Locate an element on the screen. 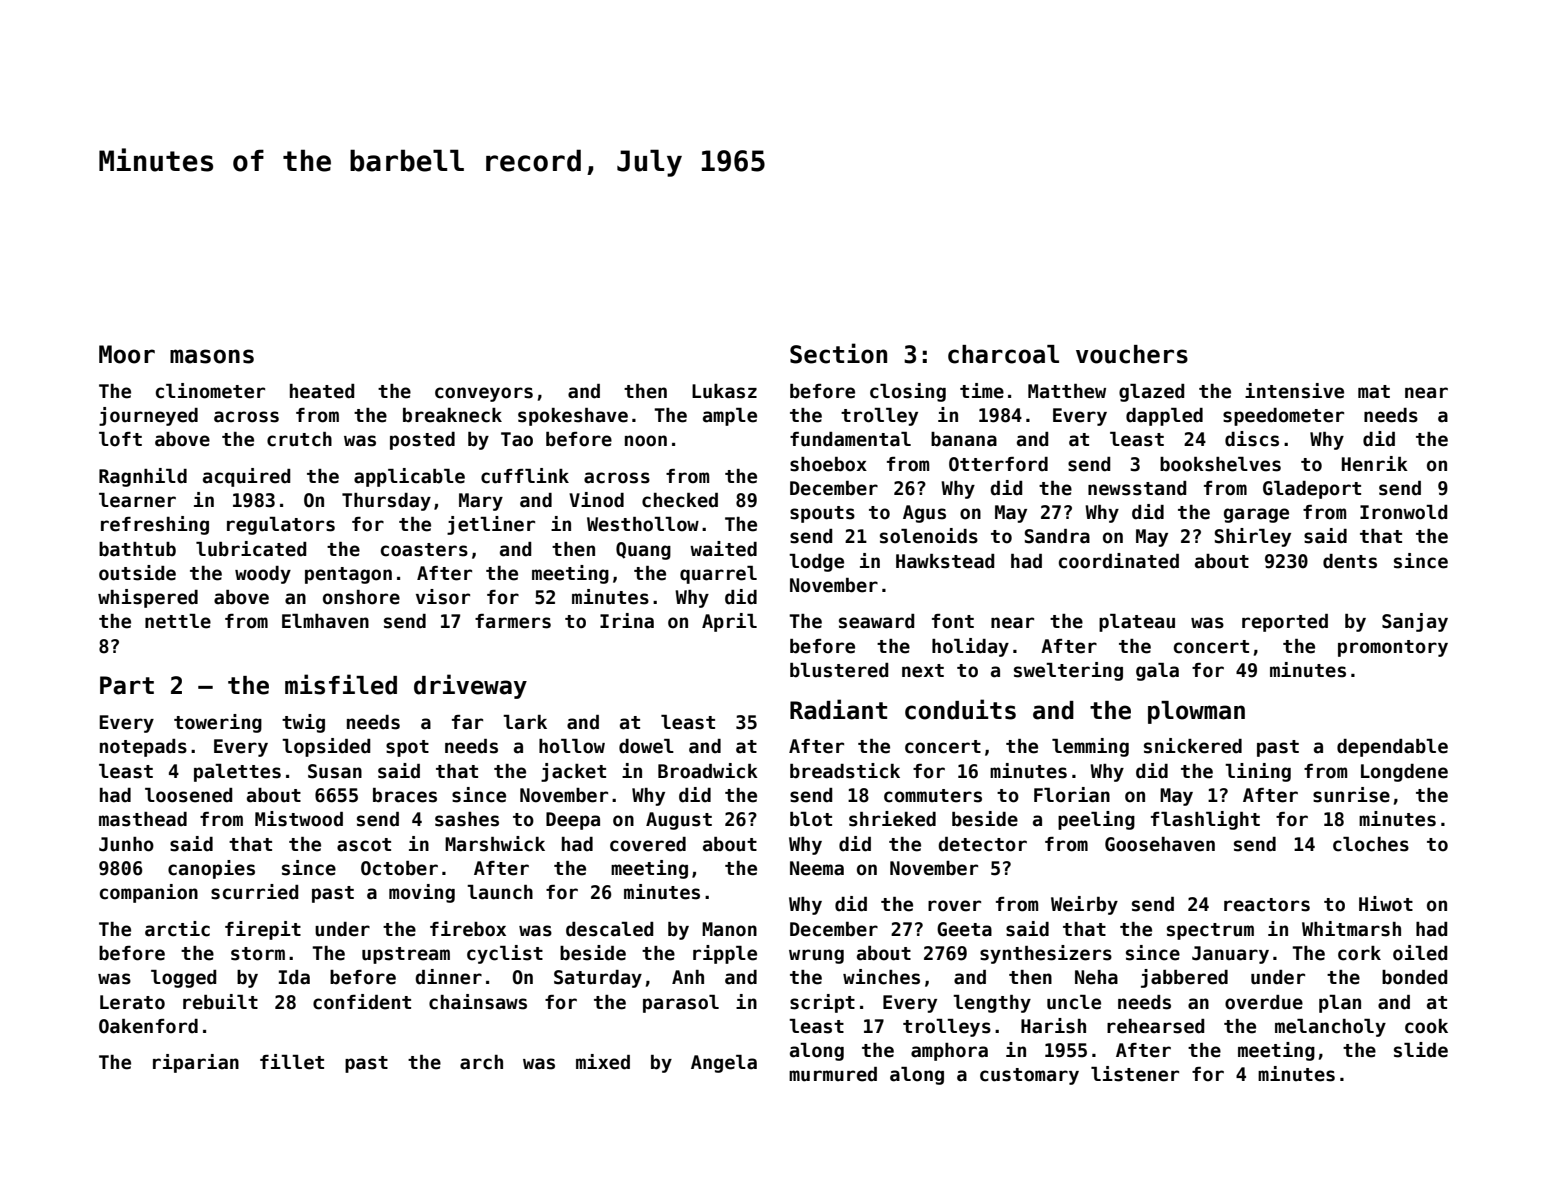 This screenshot has width=1547, height=1195. driveway is located at coordinates (470, 686).
